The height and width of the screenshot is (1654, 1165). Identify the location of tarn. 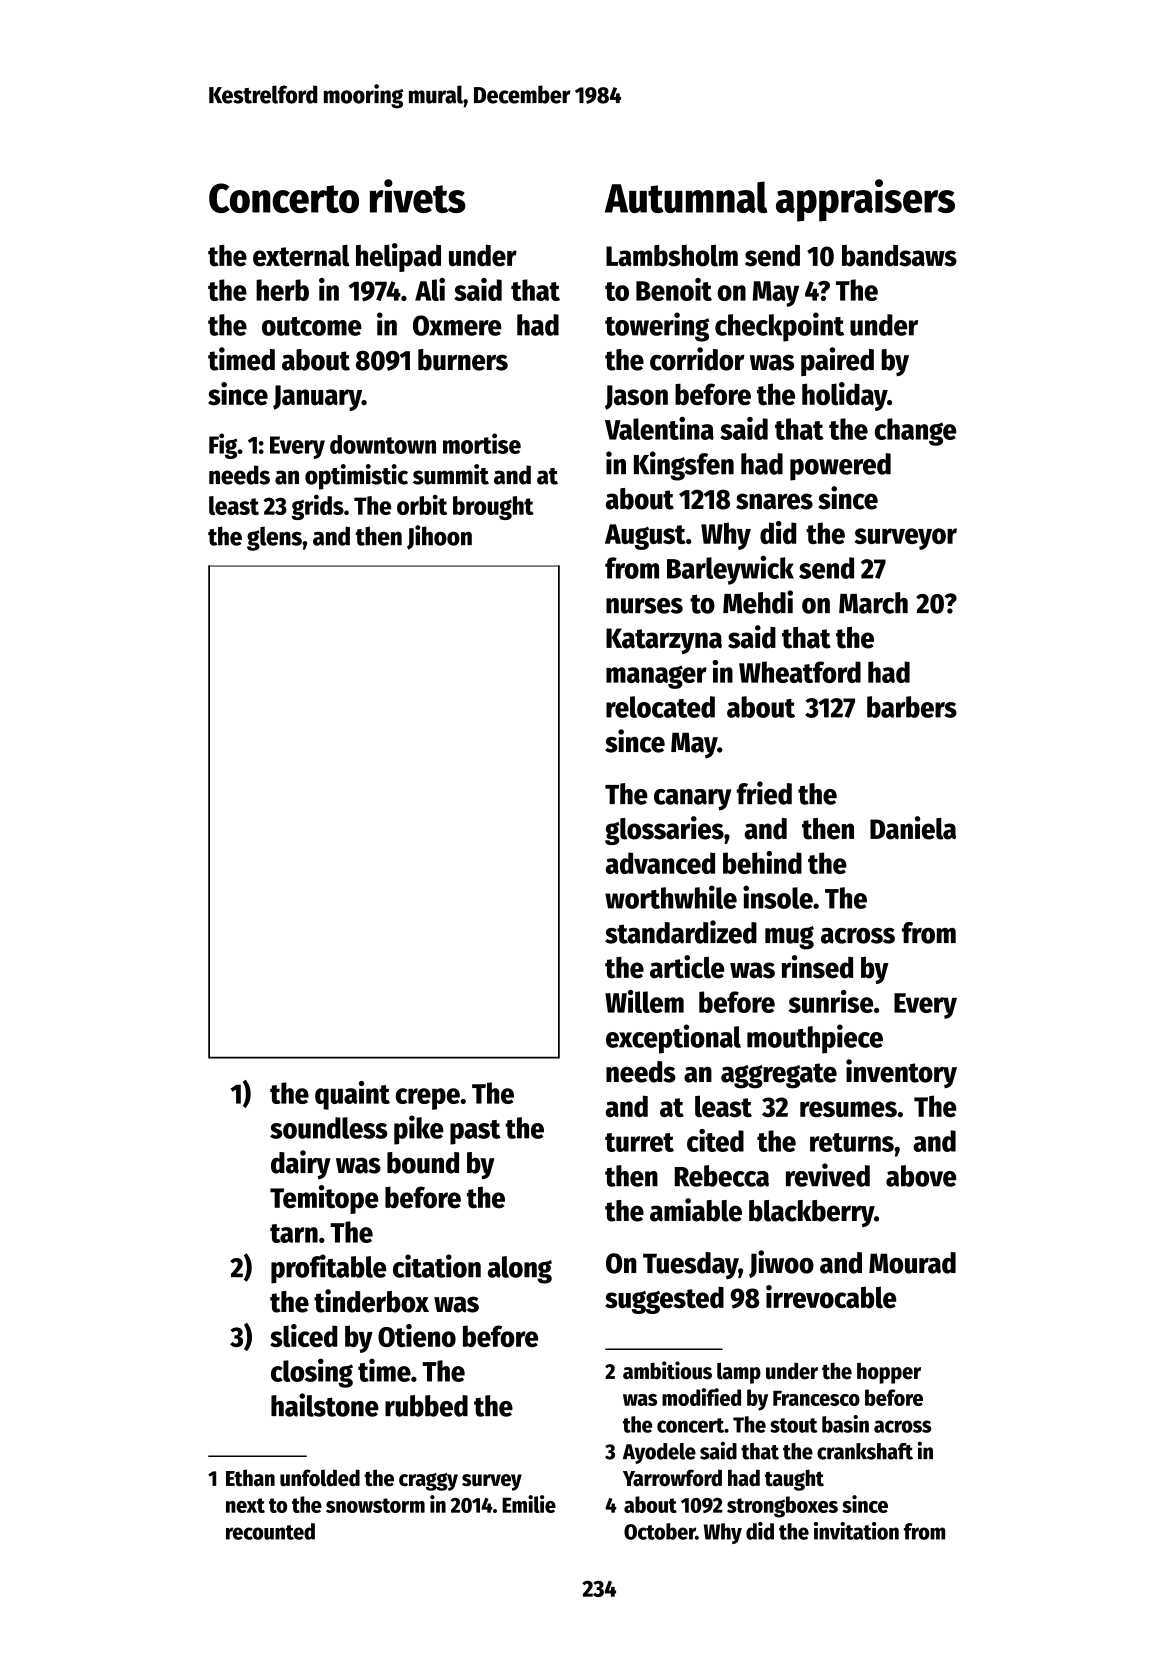
(294, 1233).
